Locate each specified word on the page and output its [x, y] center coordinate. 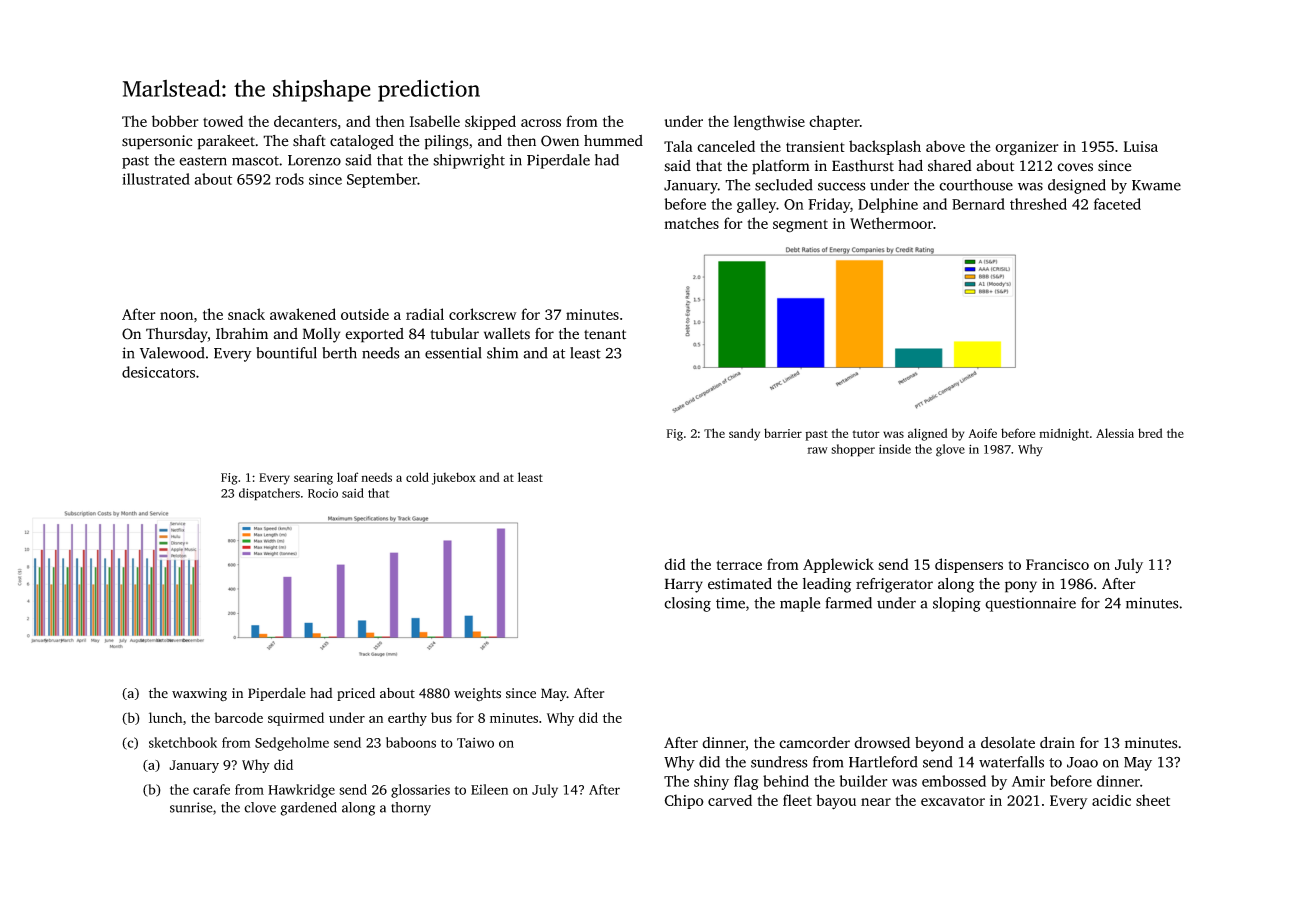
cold [417, 477]
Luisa [1141, 146]
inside [895, 449]
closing [687, 604]
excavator [953, 801]
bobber [175, 121]
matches [691, 223]
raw [817, 450]
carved [730, 800]
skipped [490, 122]
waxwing [199, 694]
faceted [1117, 204]
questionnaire [1030, 604]
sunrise [191, 807]
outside [365, 314]
